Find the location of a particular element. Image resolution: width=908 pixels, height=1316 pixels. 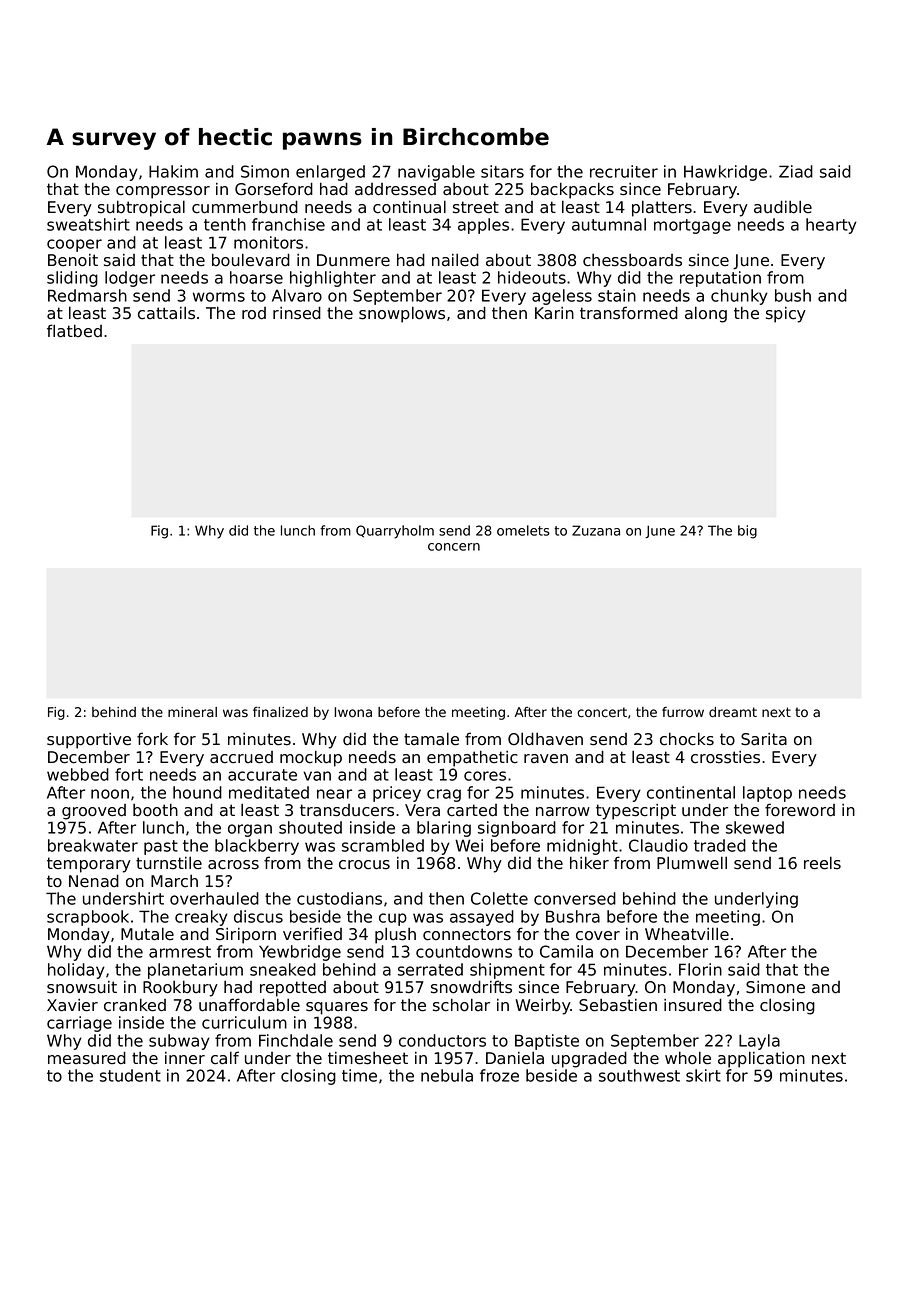

Iwona is located at coordinates (353, 712).
